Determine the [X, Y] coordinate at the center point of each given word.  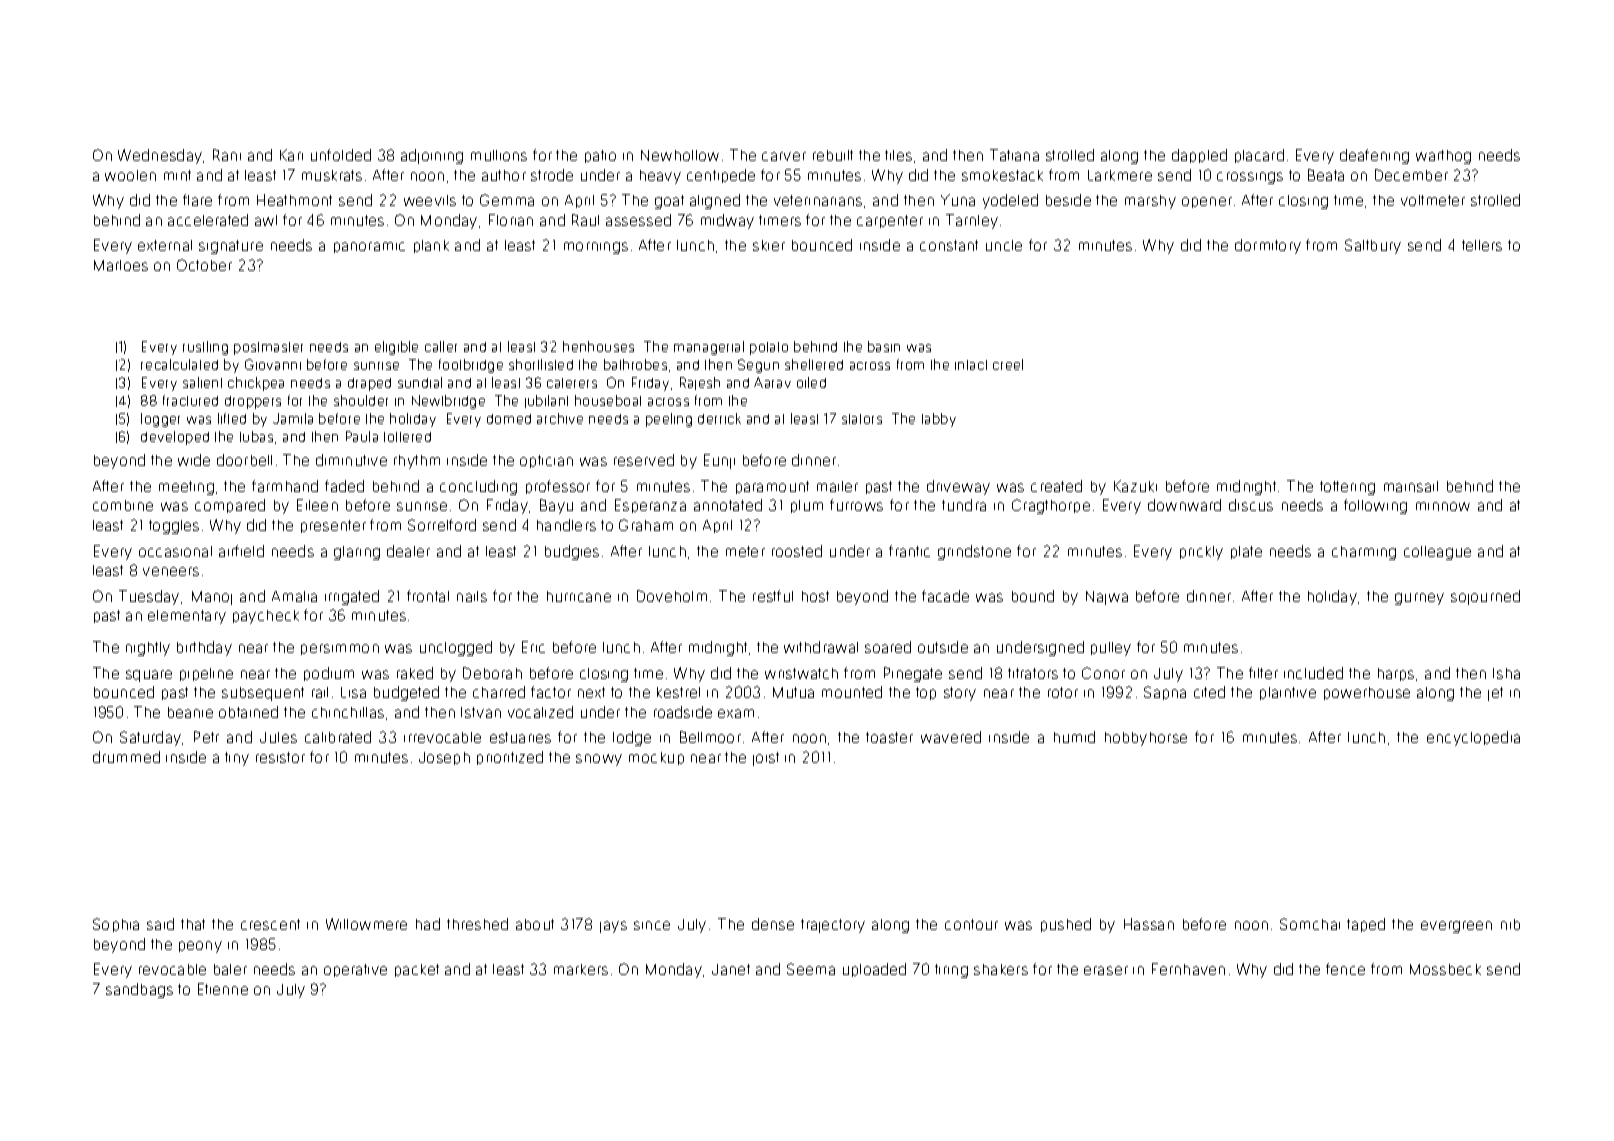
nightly [148, 649]
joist [766, 759]
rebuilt [833, 155]
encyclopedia [1473, 738]
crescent [270, 924]
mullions [499, 155]
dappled [1199, 156]
